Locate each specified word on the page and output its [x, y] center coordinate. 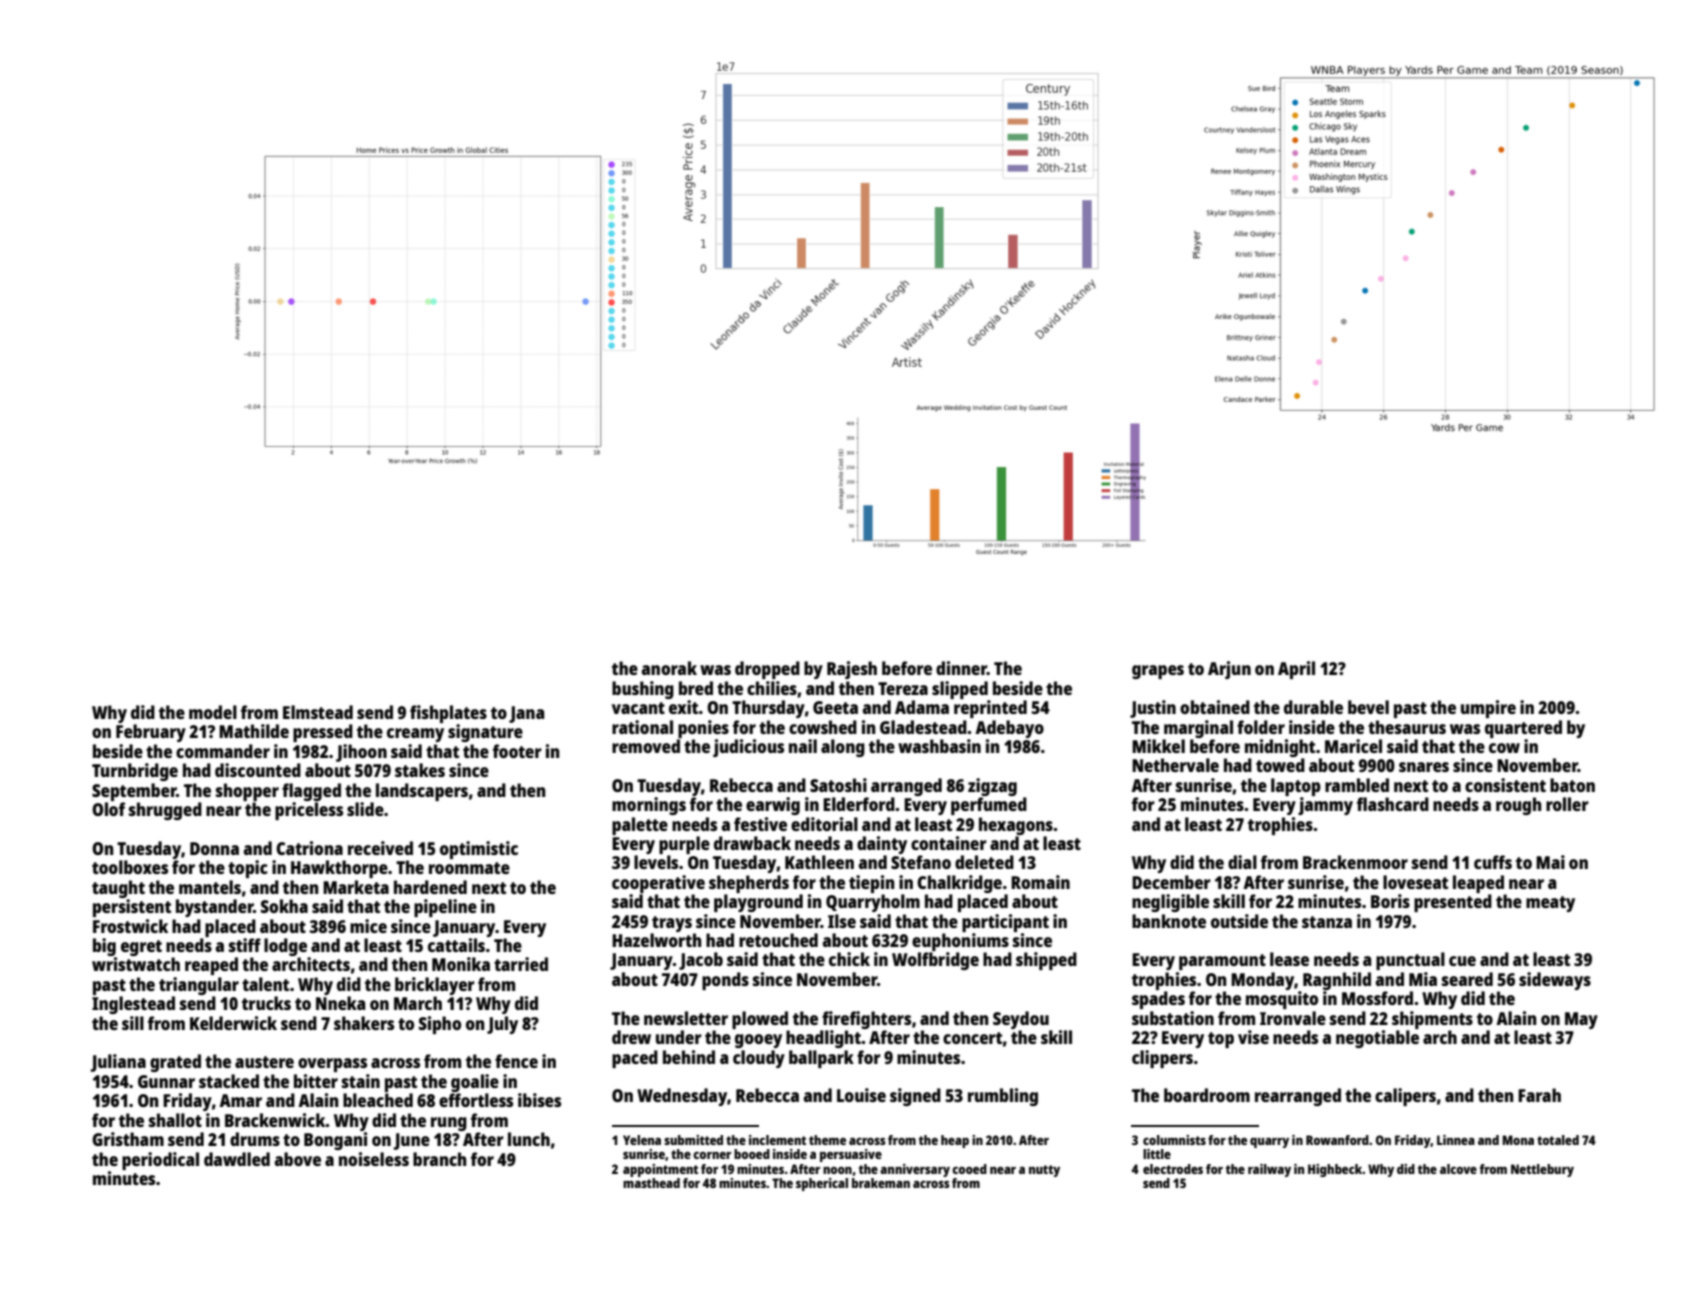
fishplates [448, 714]
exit [684, 707]
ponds [725, 981]
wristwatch [136, 964]
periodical [160, 1161]
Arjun [1229, 670]
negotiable [1377, 1039]
